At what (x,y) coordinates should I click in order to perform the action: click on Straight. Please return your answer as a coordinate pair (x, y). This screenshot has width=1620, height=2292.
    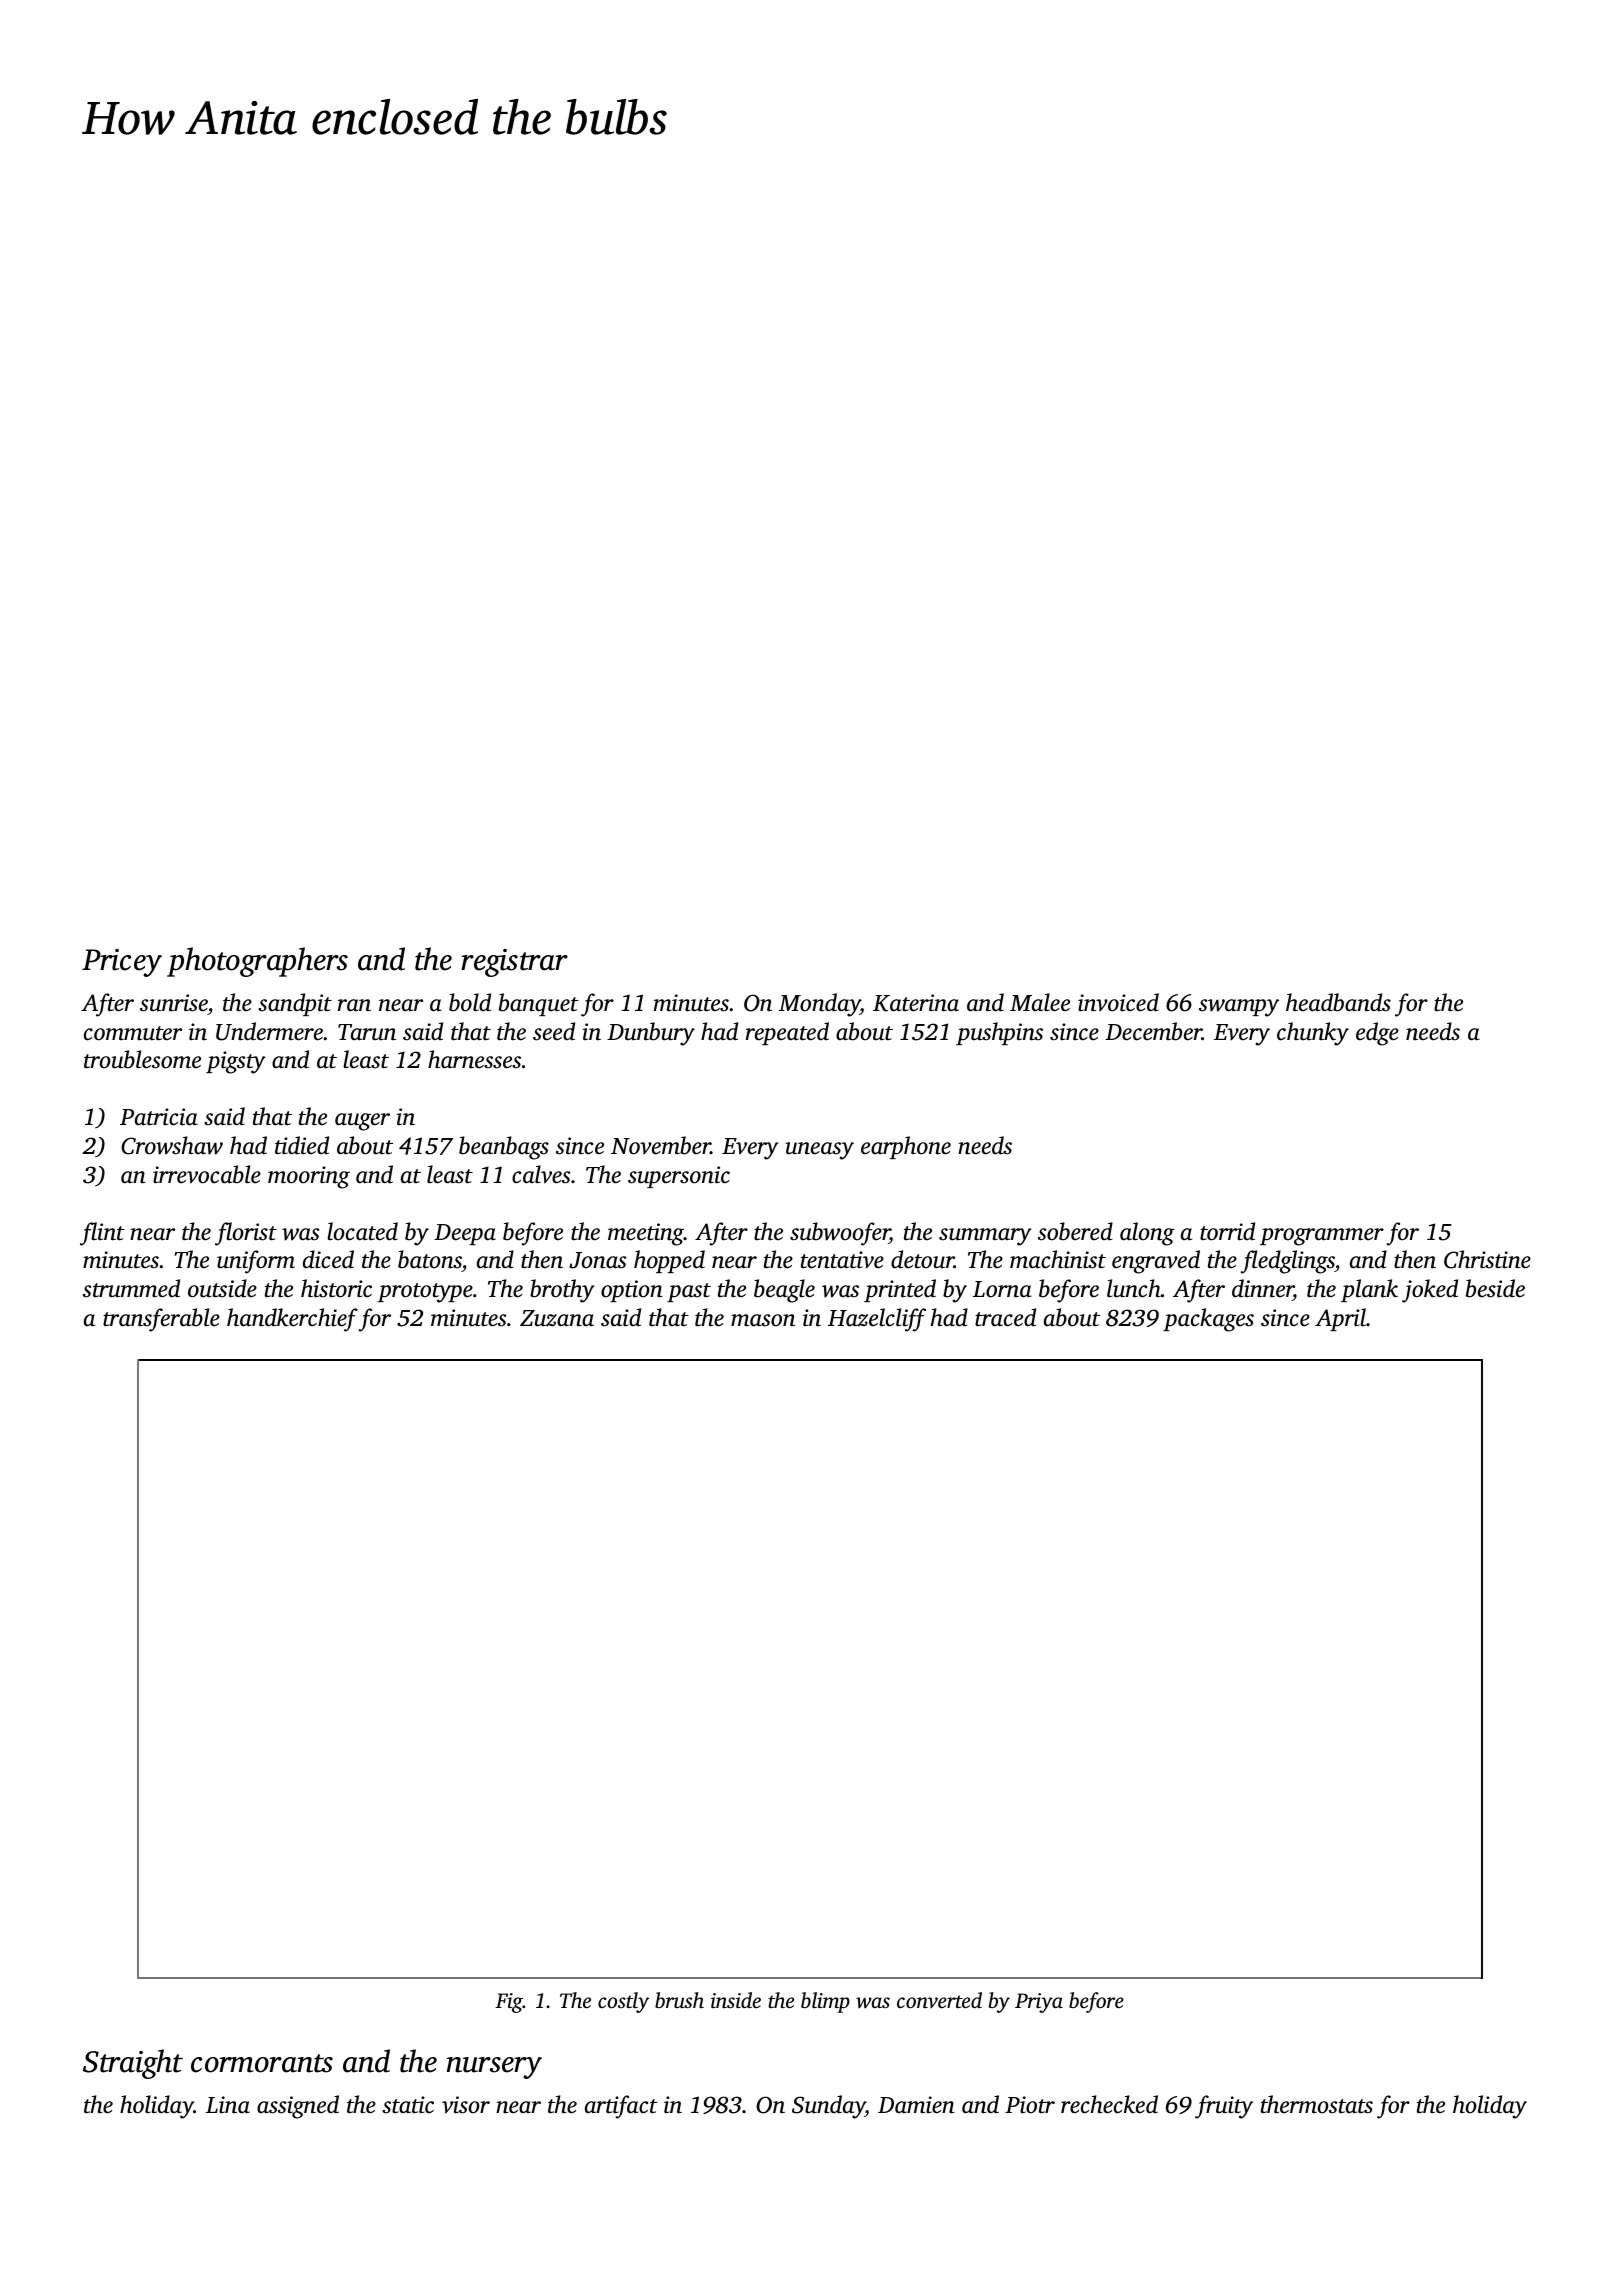
    Looking at the image, I should click on (133, 2064).
